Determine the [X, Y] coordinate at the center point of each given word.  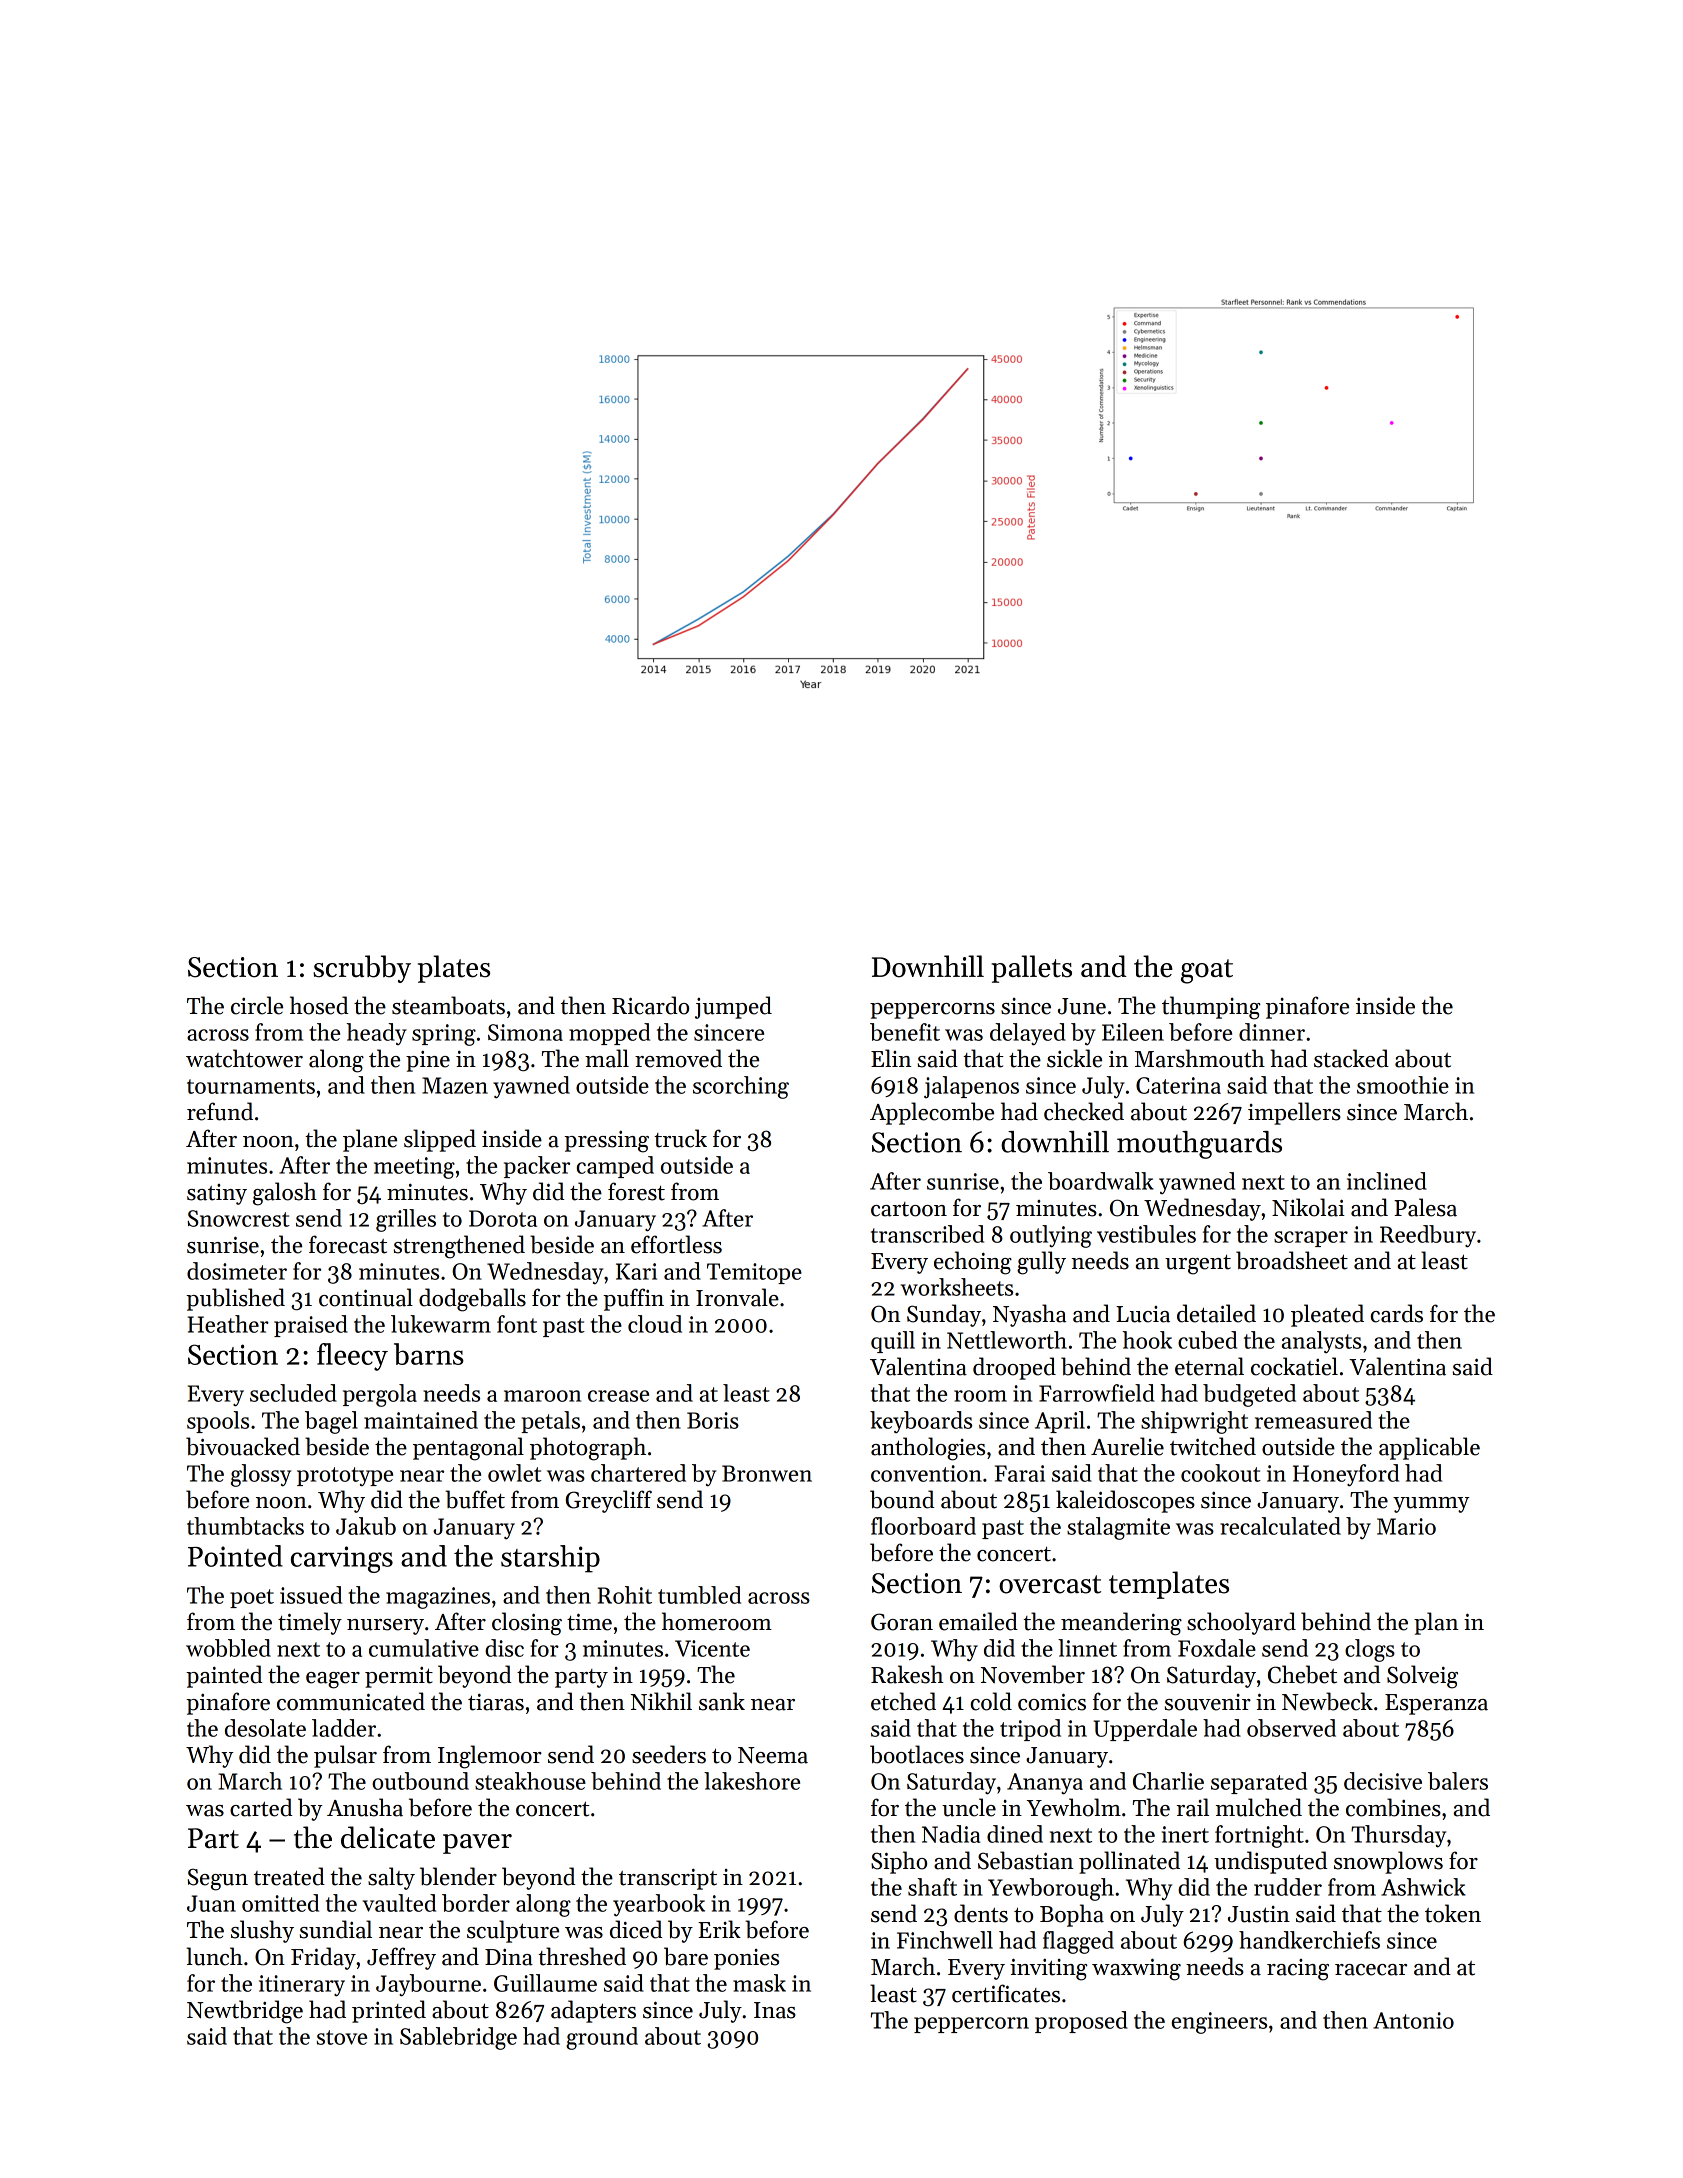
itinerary [302, 1986]
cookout [1221, 1473]
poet [252, 1598]
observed [1291, 1728]
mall [607, 1058]
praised [311, 1326]
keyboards [921, 1422]
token [1453, 1913]
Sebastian [1025, 1860]
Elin [891, 1058]
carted [261, 1807]
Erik [719, 1929]
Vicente [712, 1648]
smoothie [1403, 1085]
